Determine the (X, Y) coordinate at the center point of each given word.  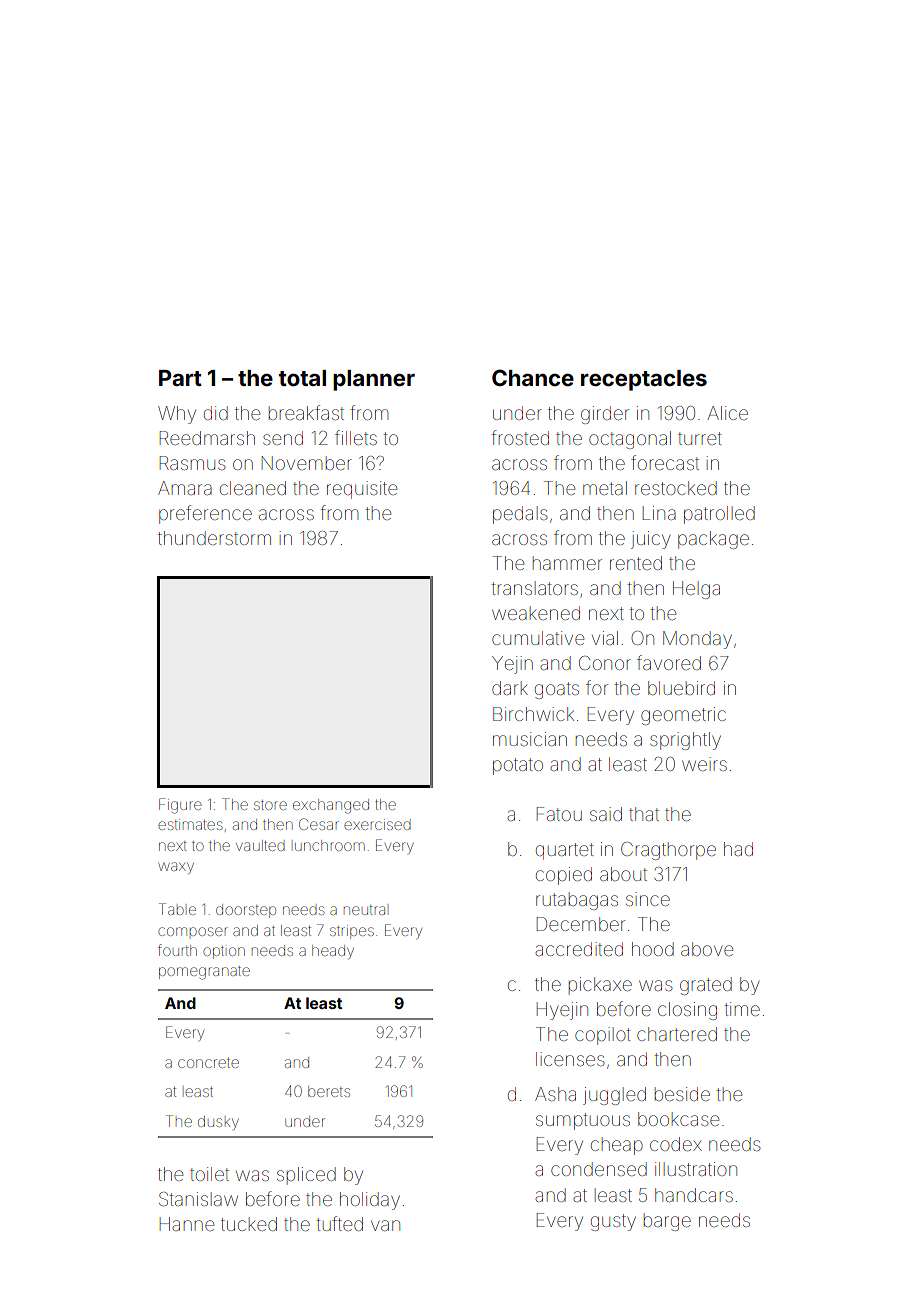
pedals (520, 515)
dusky (218, 1123)
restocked (676, 488)
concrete (208, 1063)
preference (205, 514)
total (302, 378)
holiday (370, 1201)
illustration (696, 1169)
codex (676, 1144)
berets (329, 1091)
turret (700, 438)
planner (374, 380)
